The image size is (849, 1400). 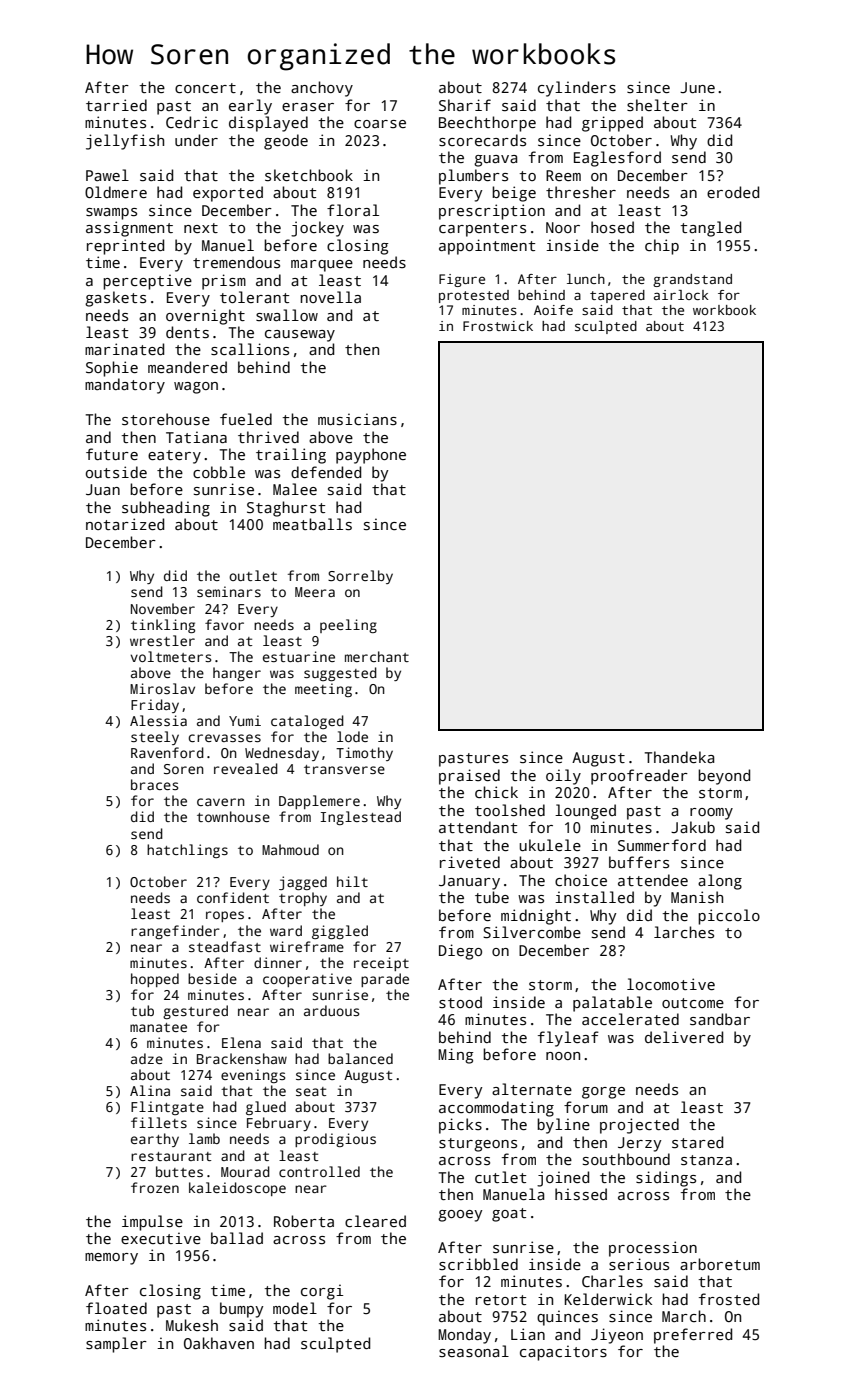 I want to click on suggested, so click(x=340, y=674).
